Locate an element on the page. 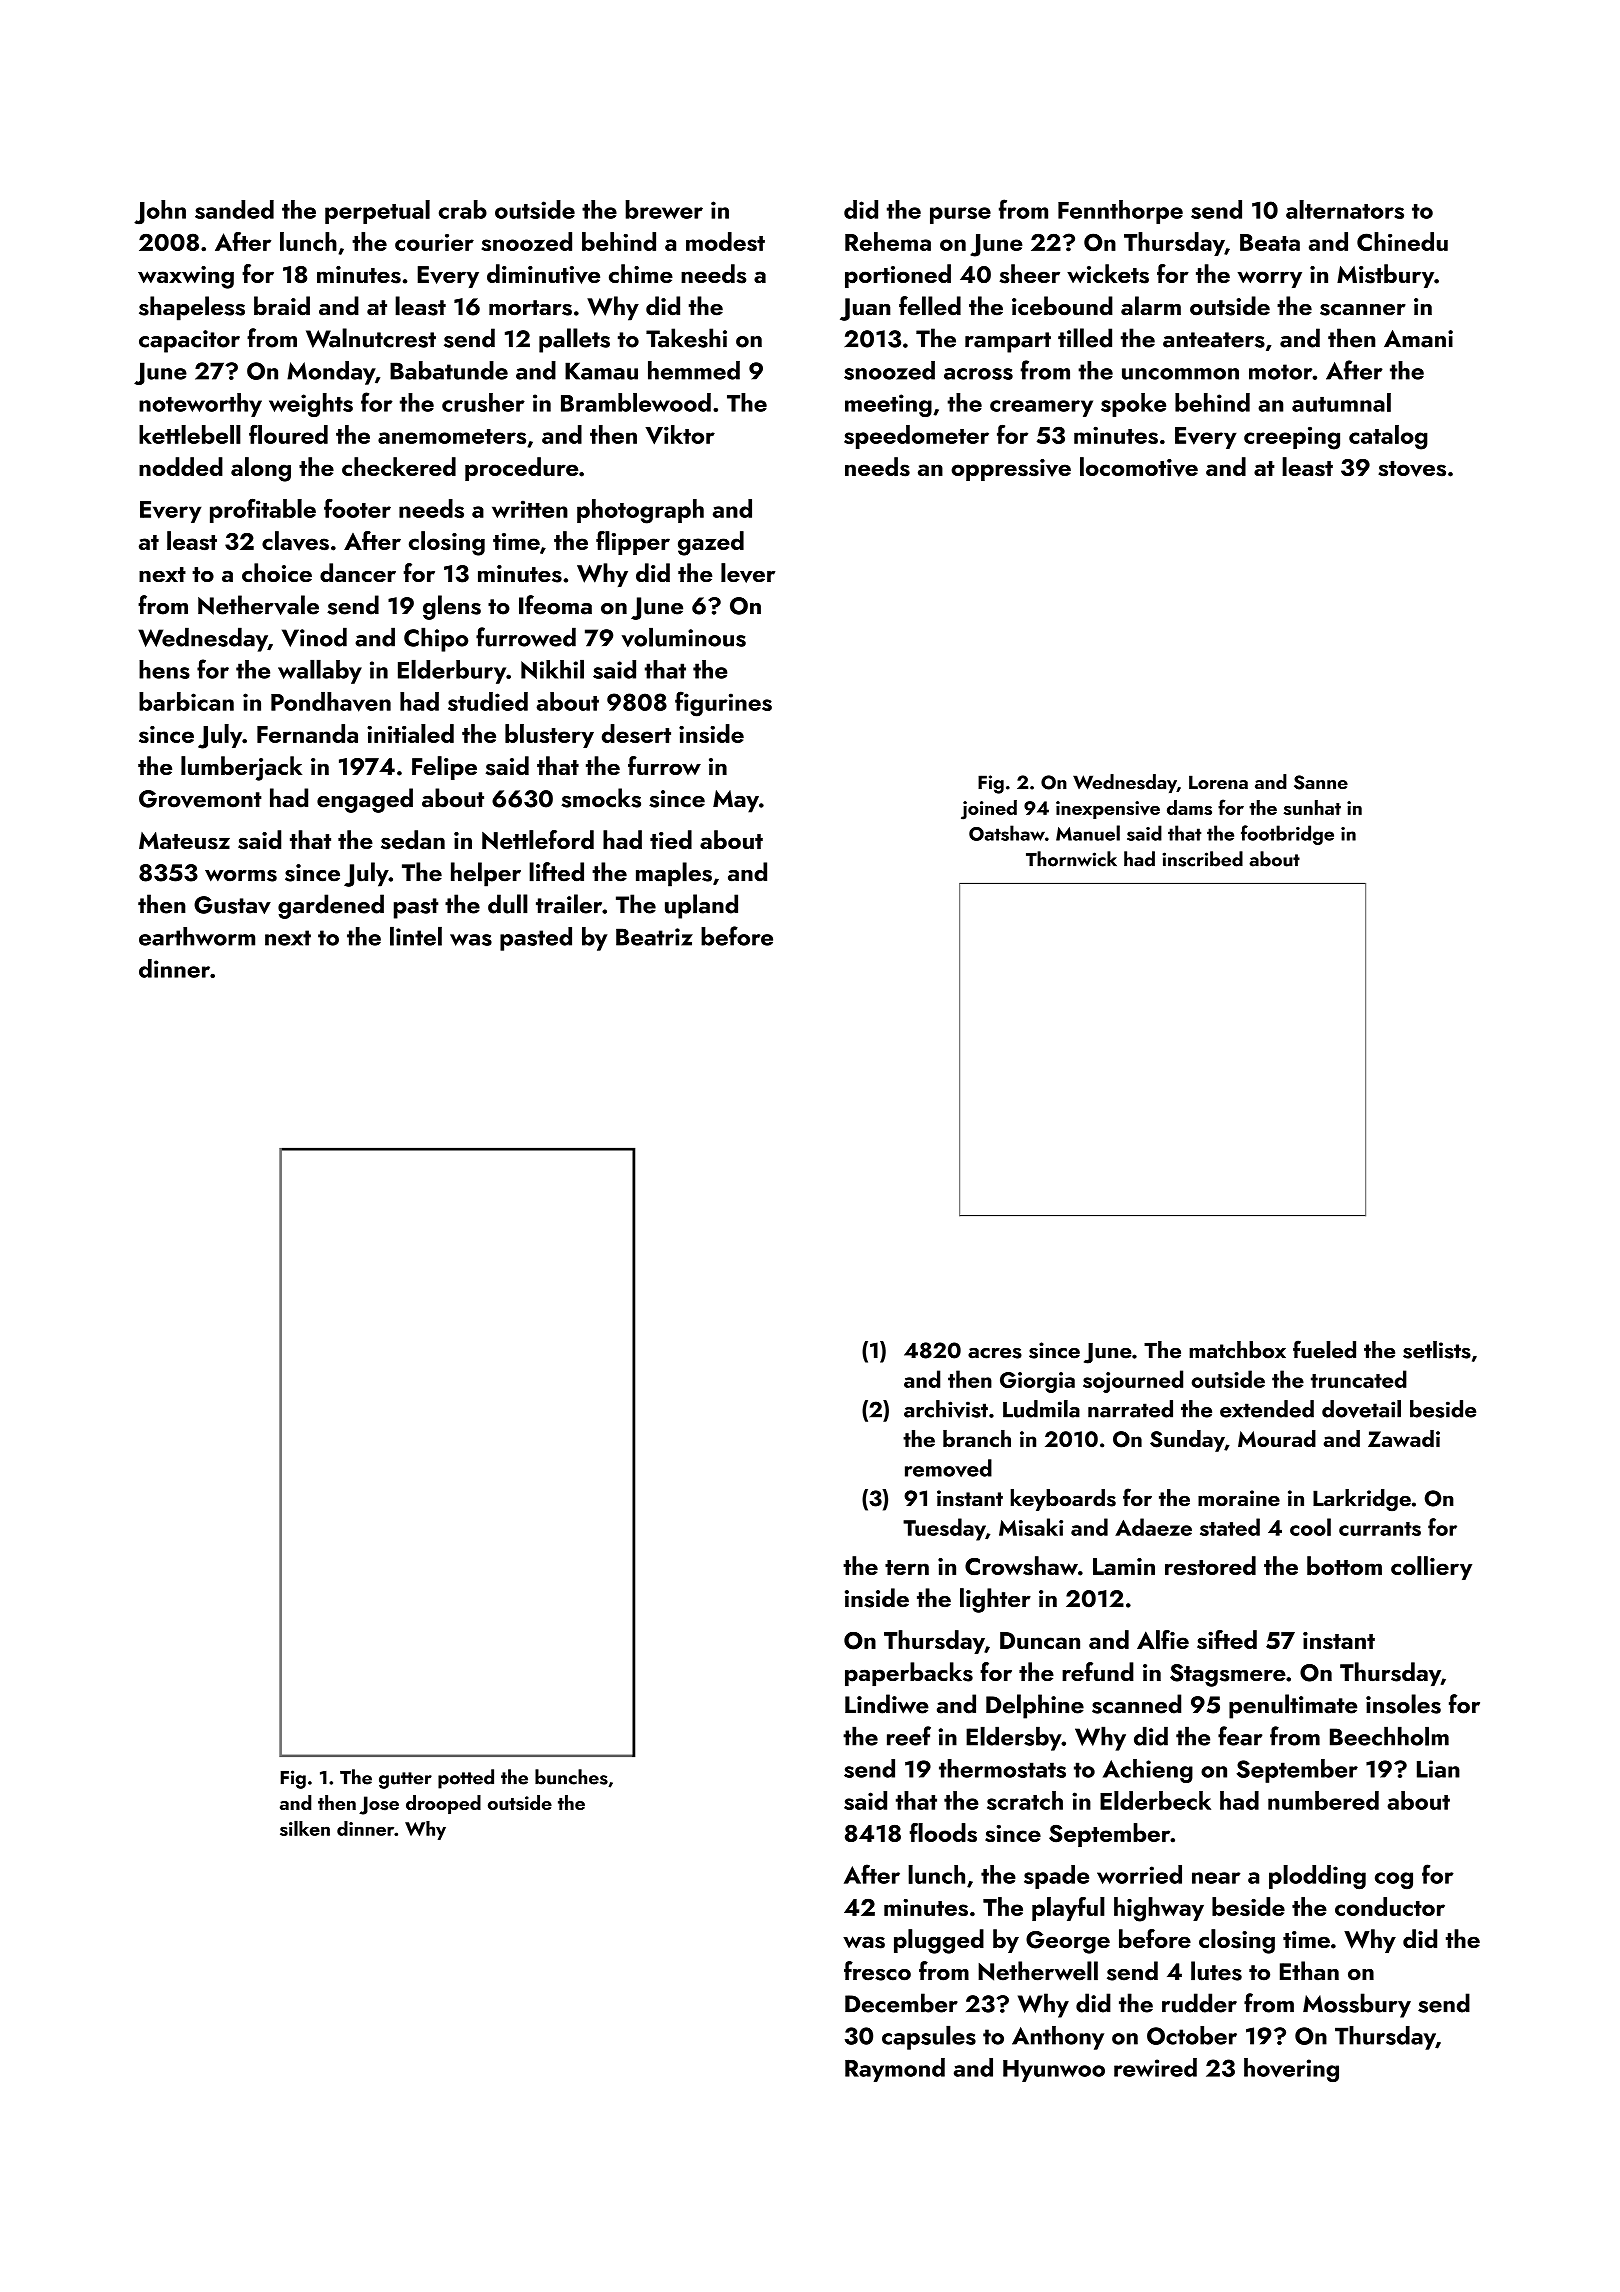  lighter is located at coordinates (995, 1600).
